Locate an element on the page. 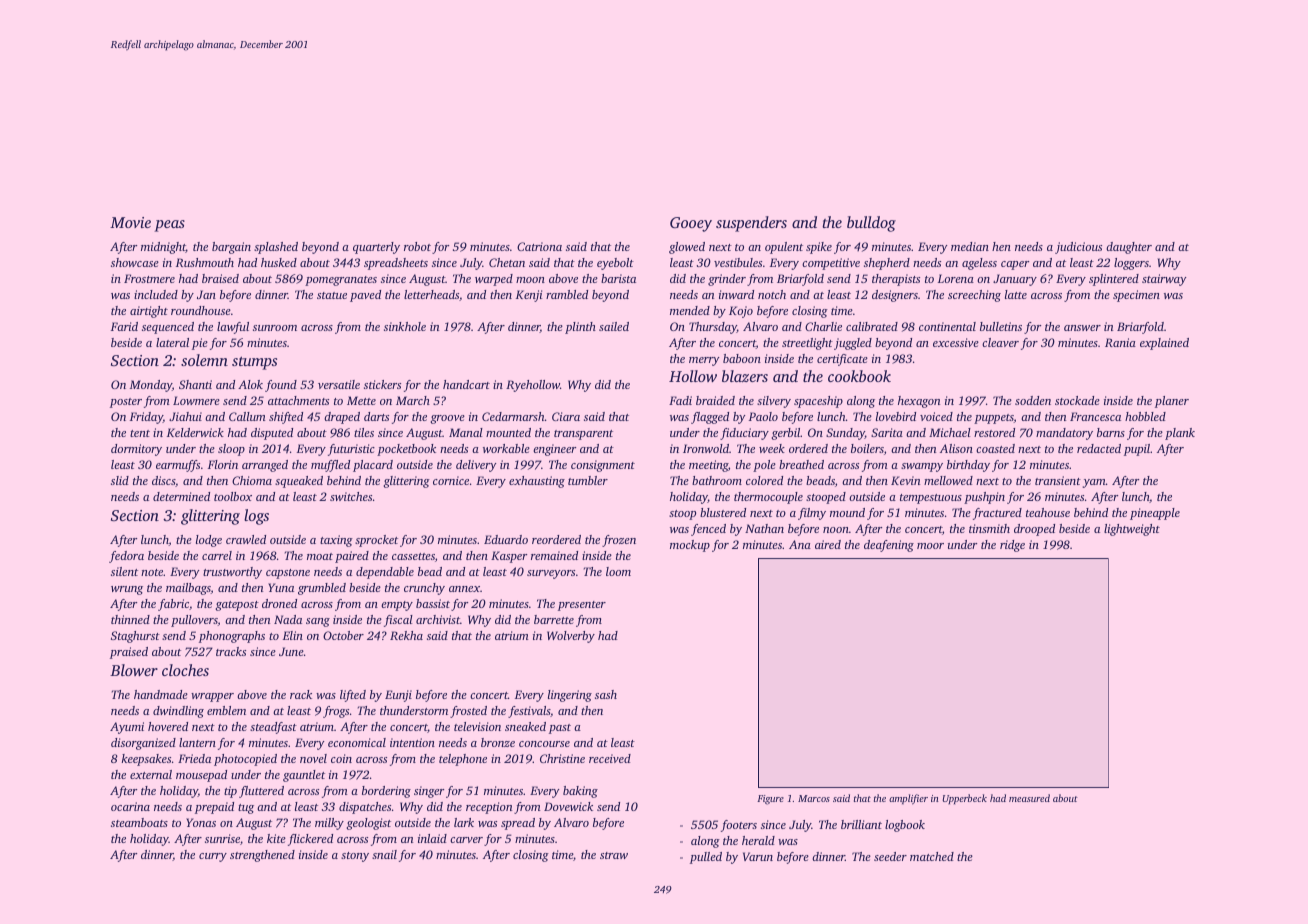 The width and height of the image is (1308, 924). fenced is located at coordinates (708, 530).
